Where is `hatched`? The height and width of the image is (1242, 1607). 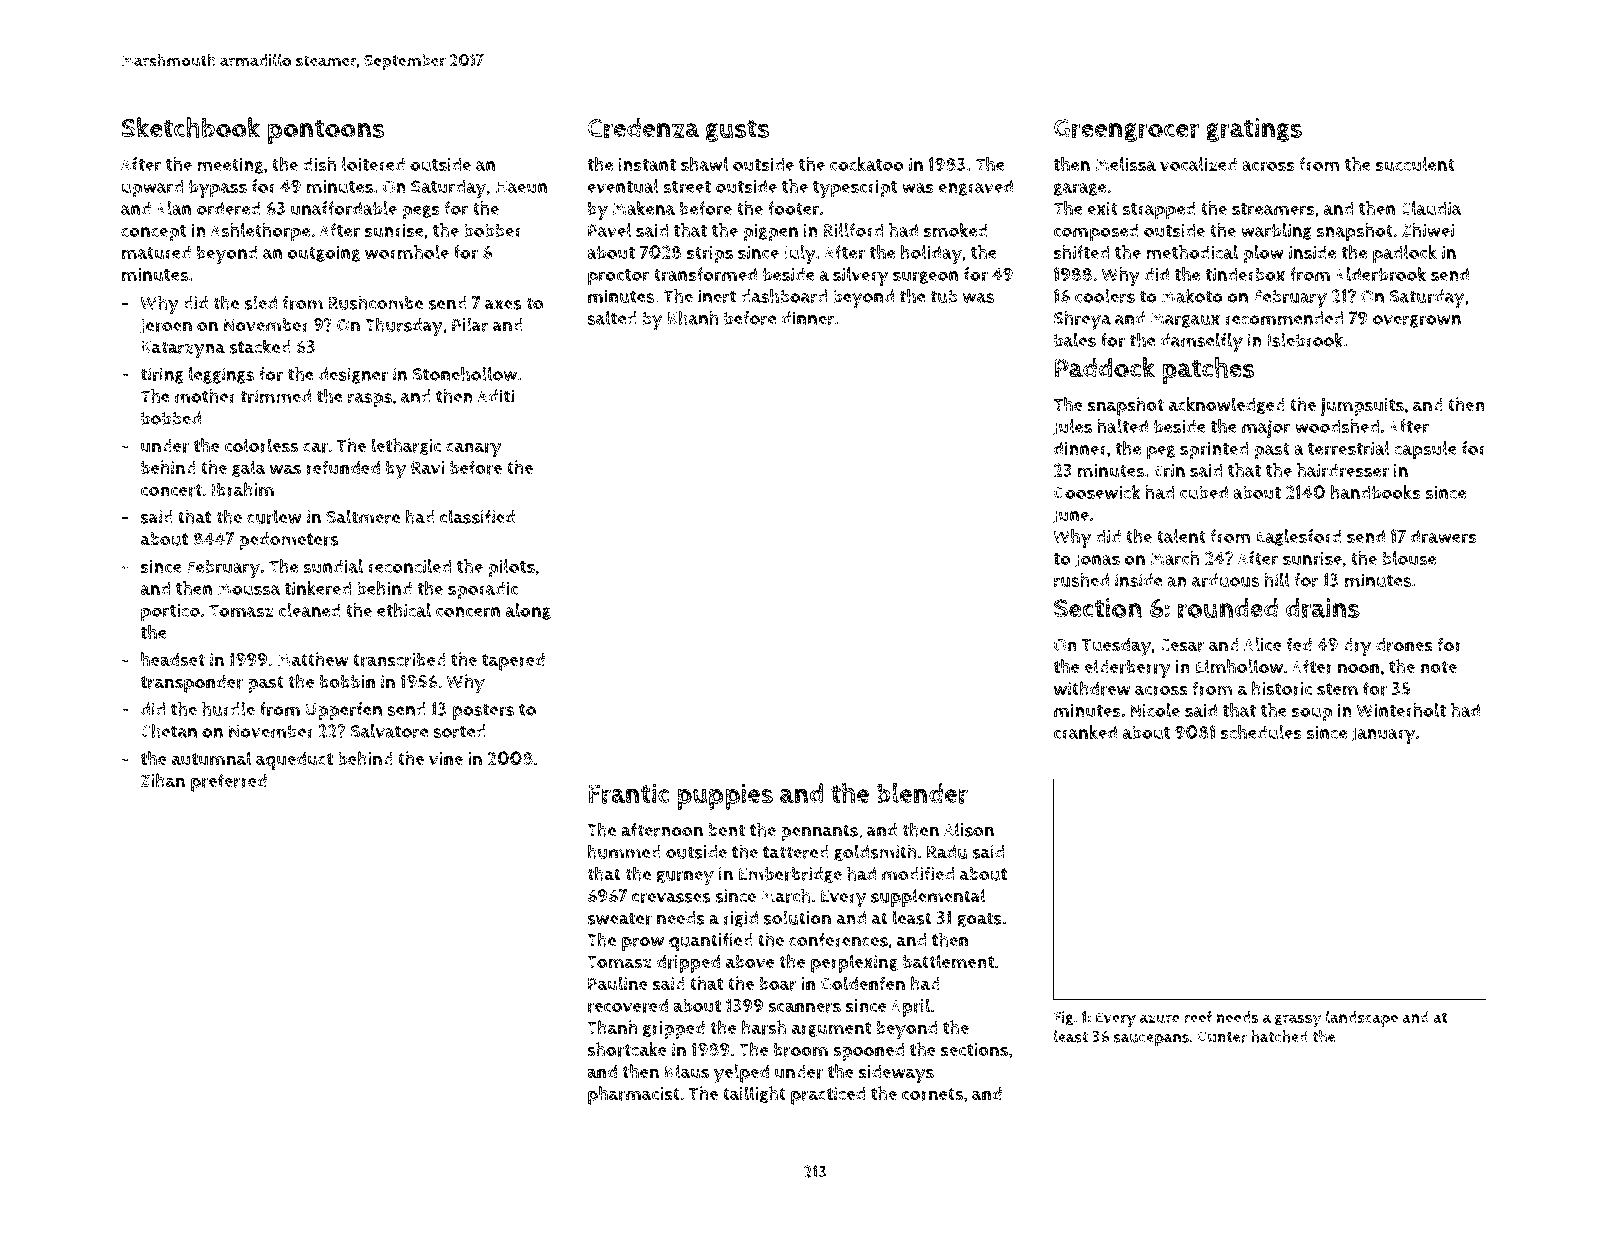
hatched is located at coordinates (1279, 1036).
